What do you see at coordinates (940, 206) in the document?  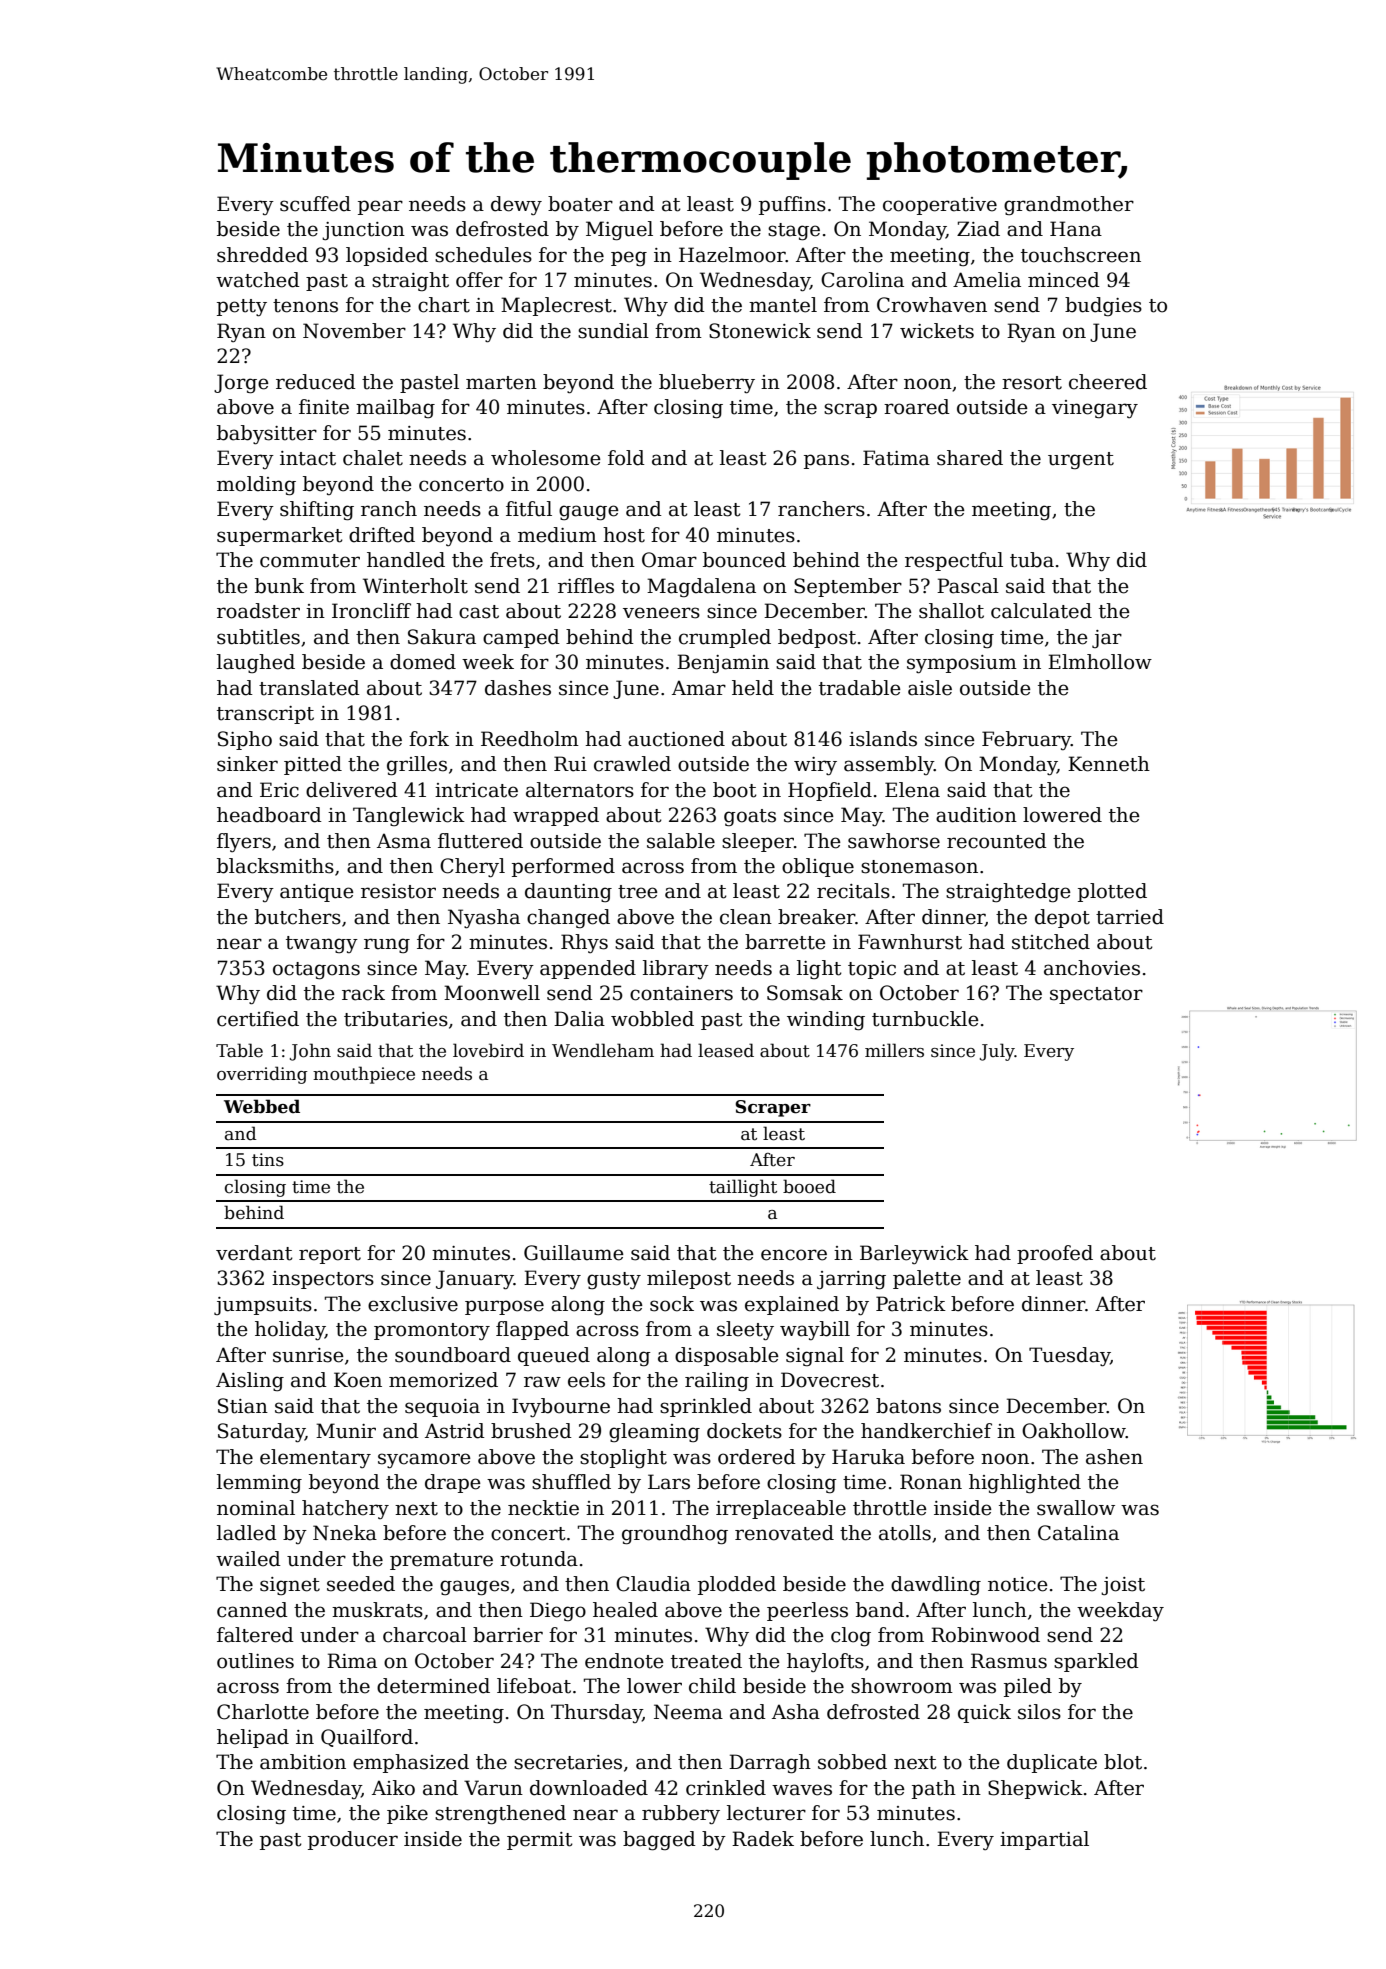 I see `cooperative` at bounding box center [940, 206].
